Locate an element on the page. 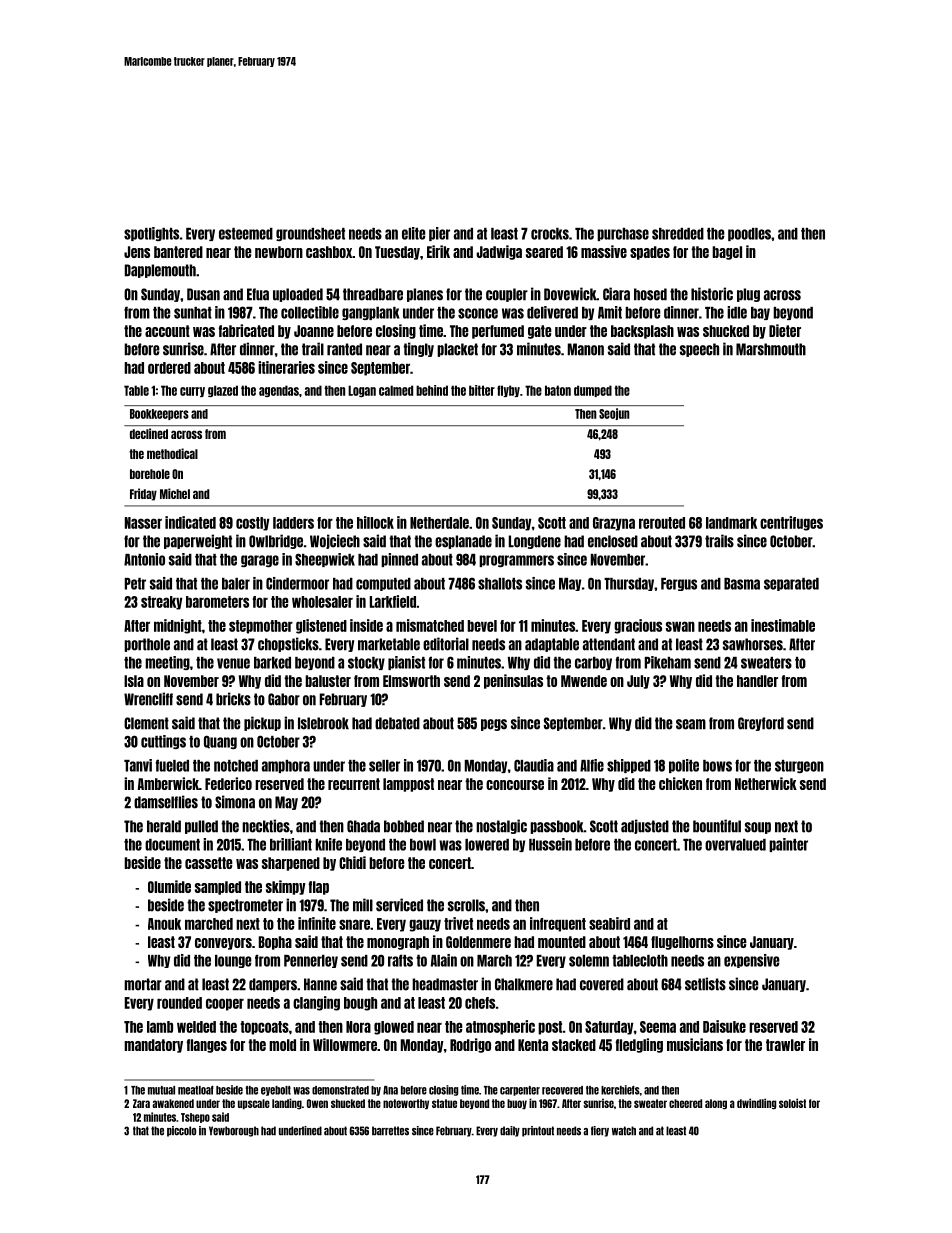 The image size is (952, 1233). Kenta is located at coordinates (533, 1045).
